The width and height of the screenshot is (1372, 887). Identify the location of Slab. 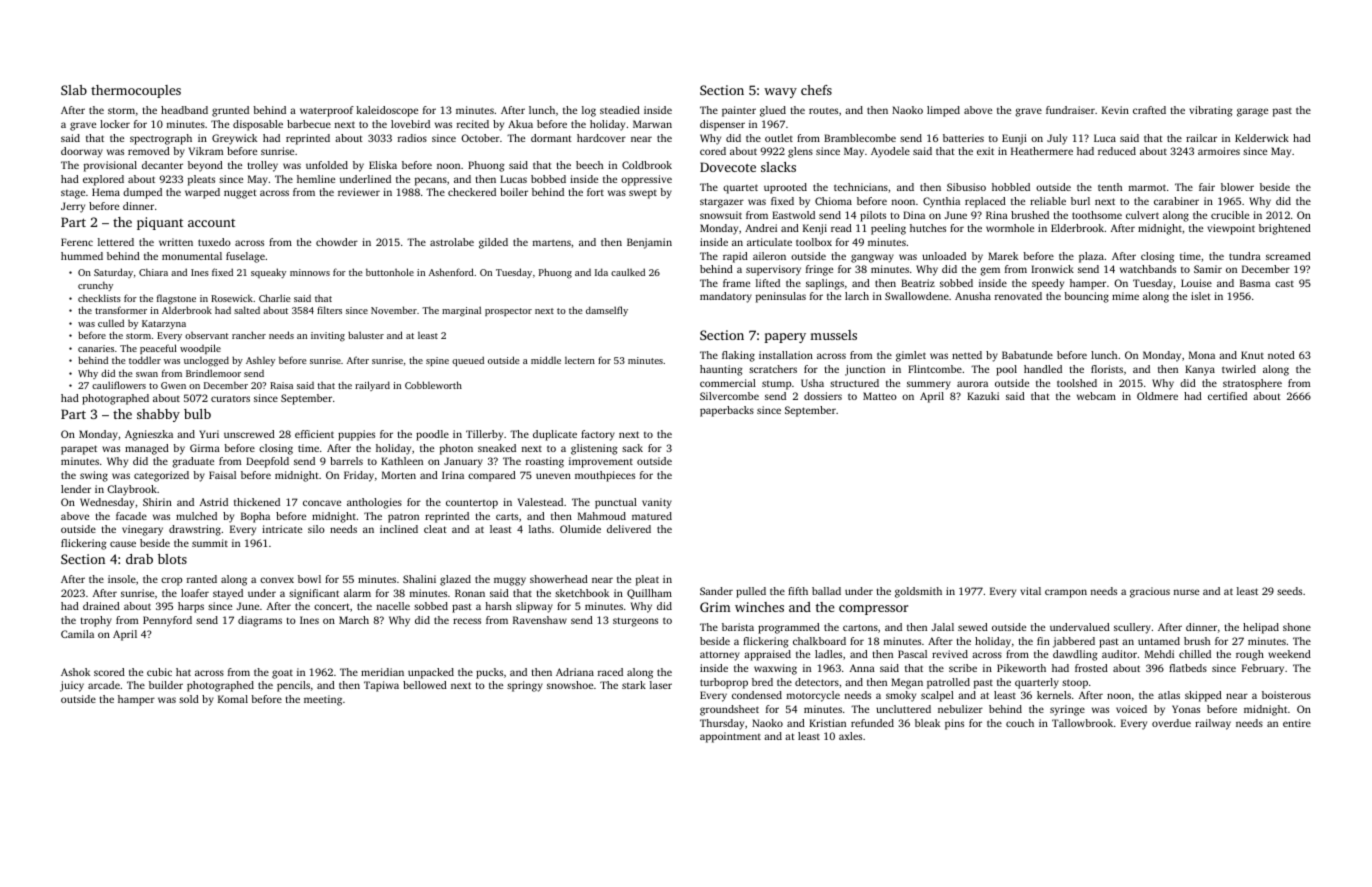
(74, 90).
